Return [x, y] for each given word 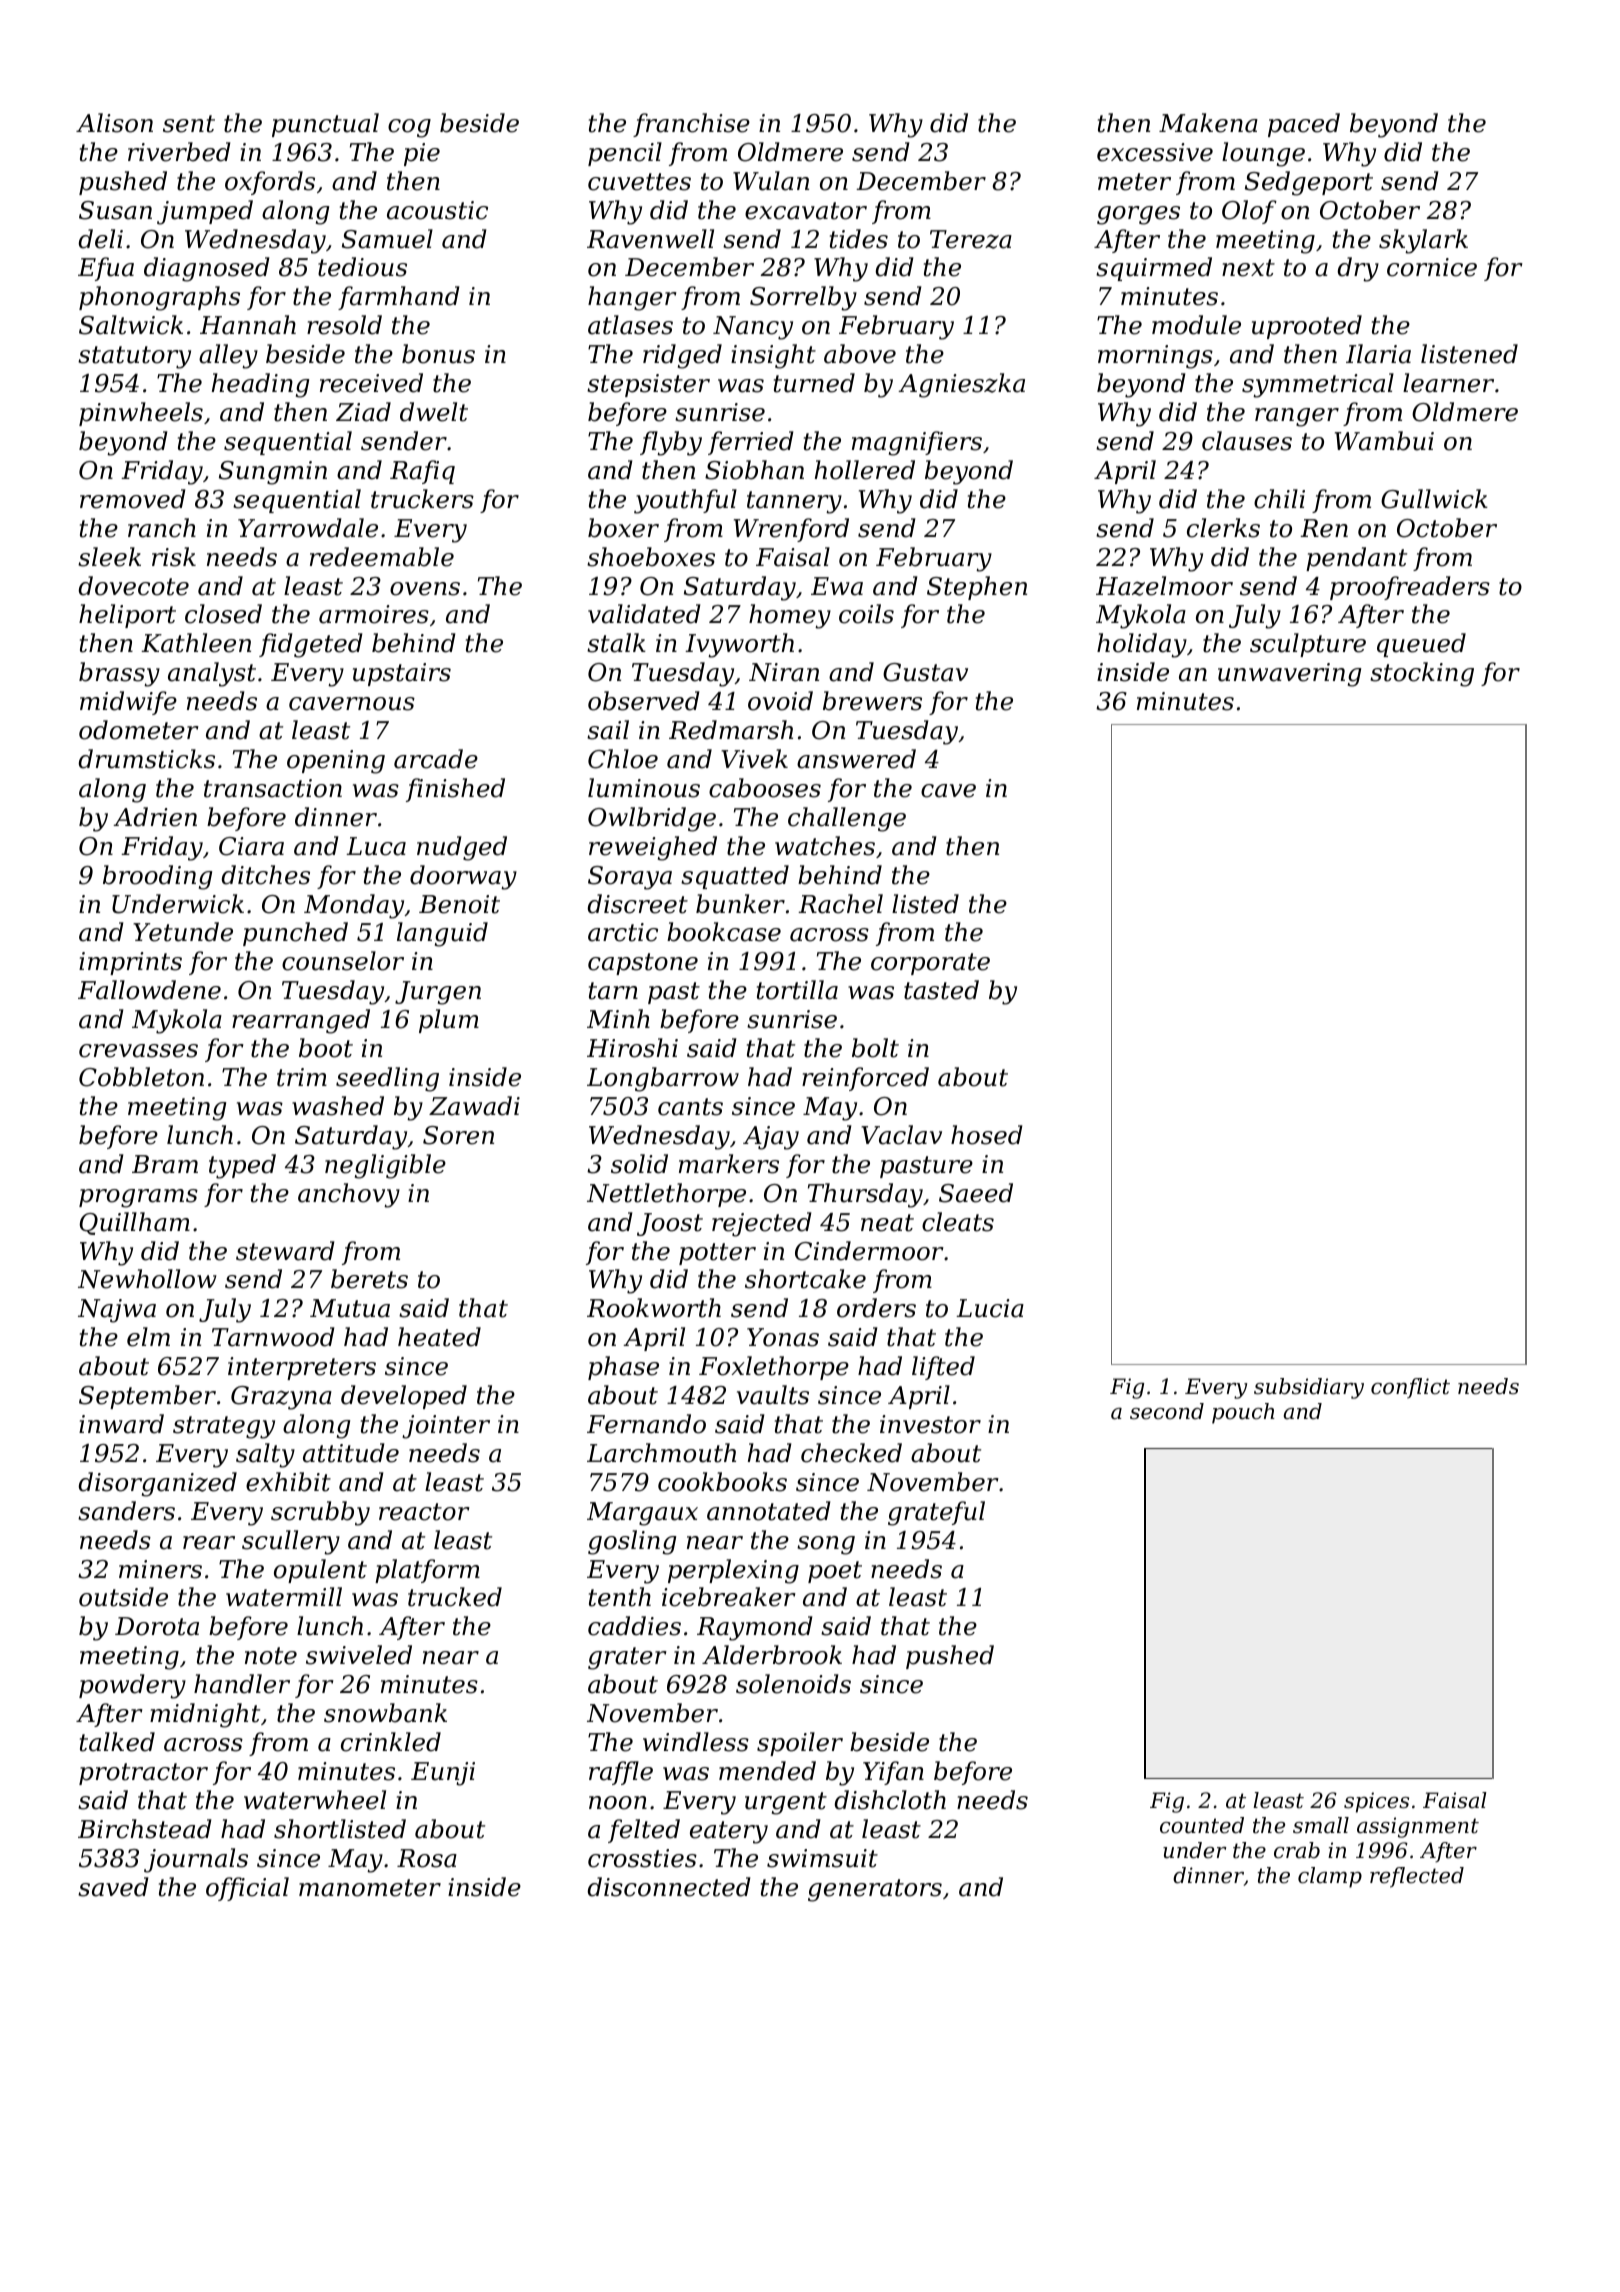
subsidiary [1309, 1388]
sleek [109, 557]
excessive [1155, 152]
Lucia [990, 1308]
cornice [1432, 267]
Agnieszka [961, 385]
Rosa [427, 1858]
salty [265, 1455]
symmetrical [1318, 385]
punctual [325, 125]
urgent [786, 1803]
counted [1202, 1825]
